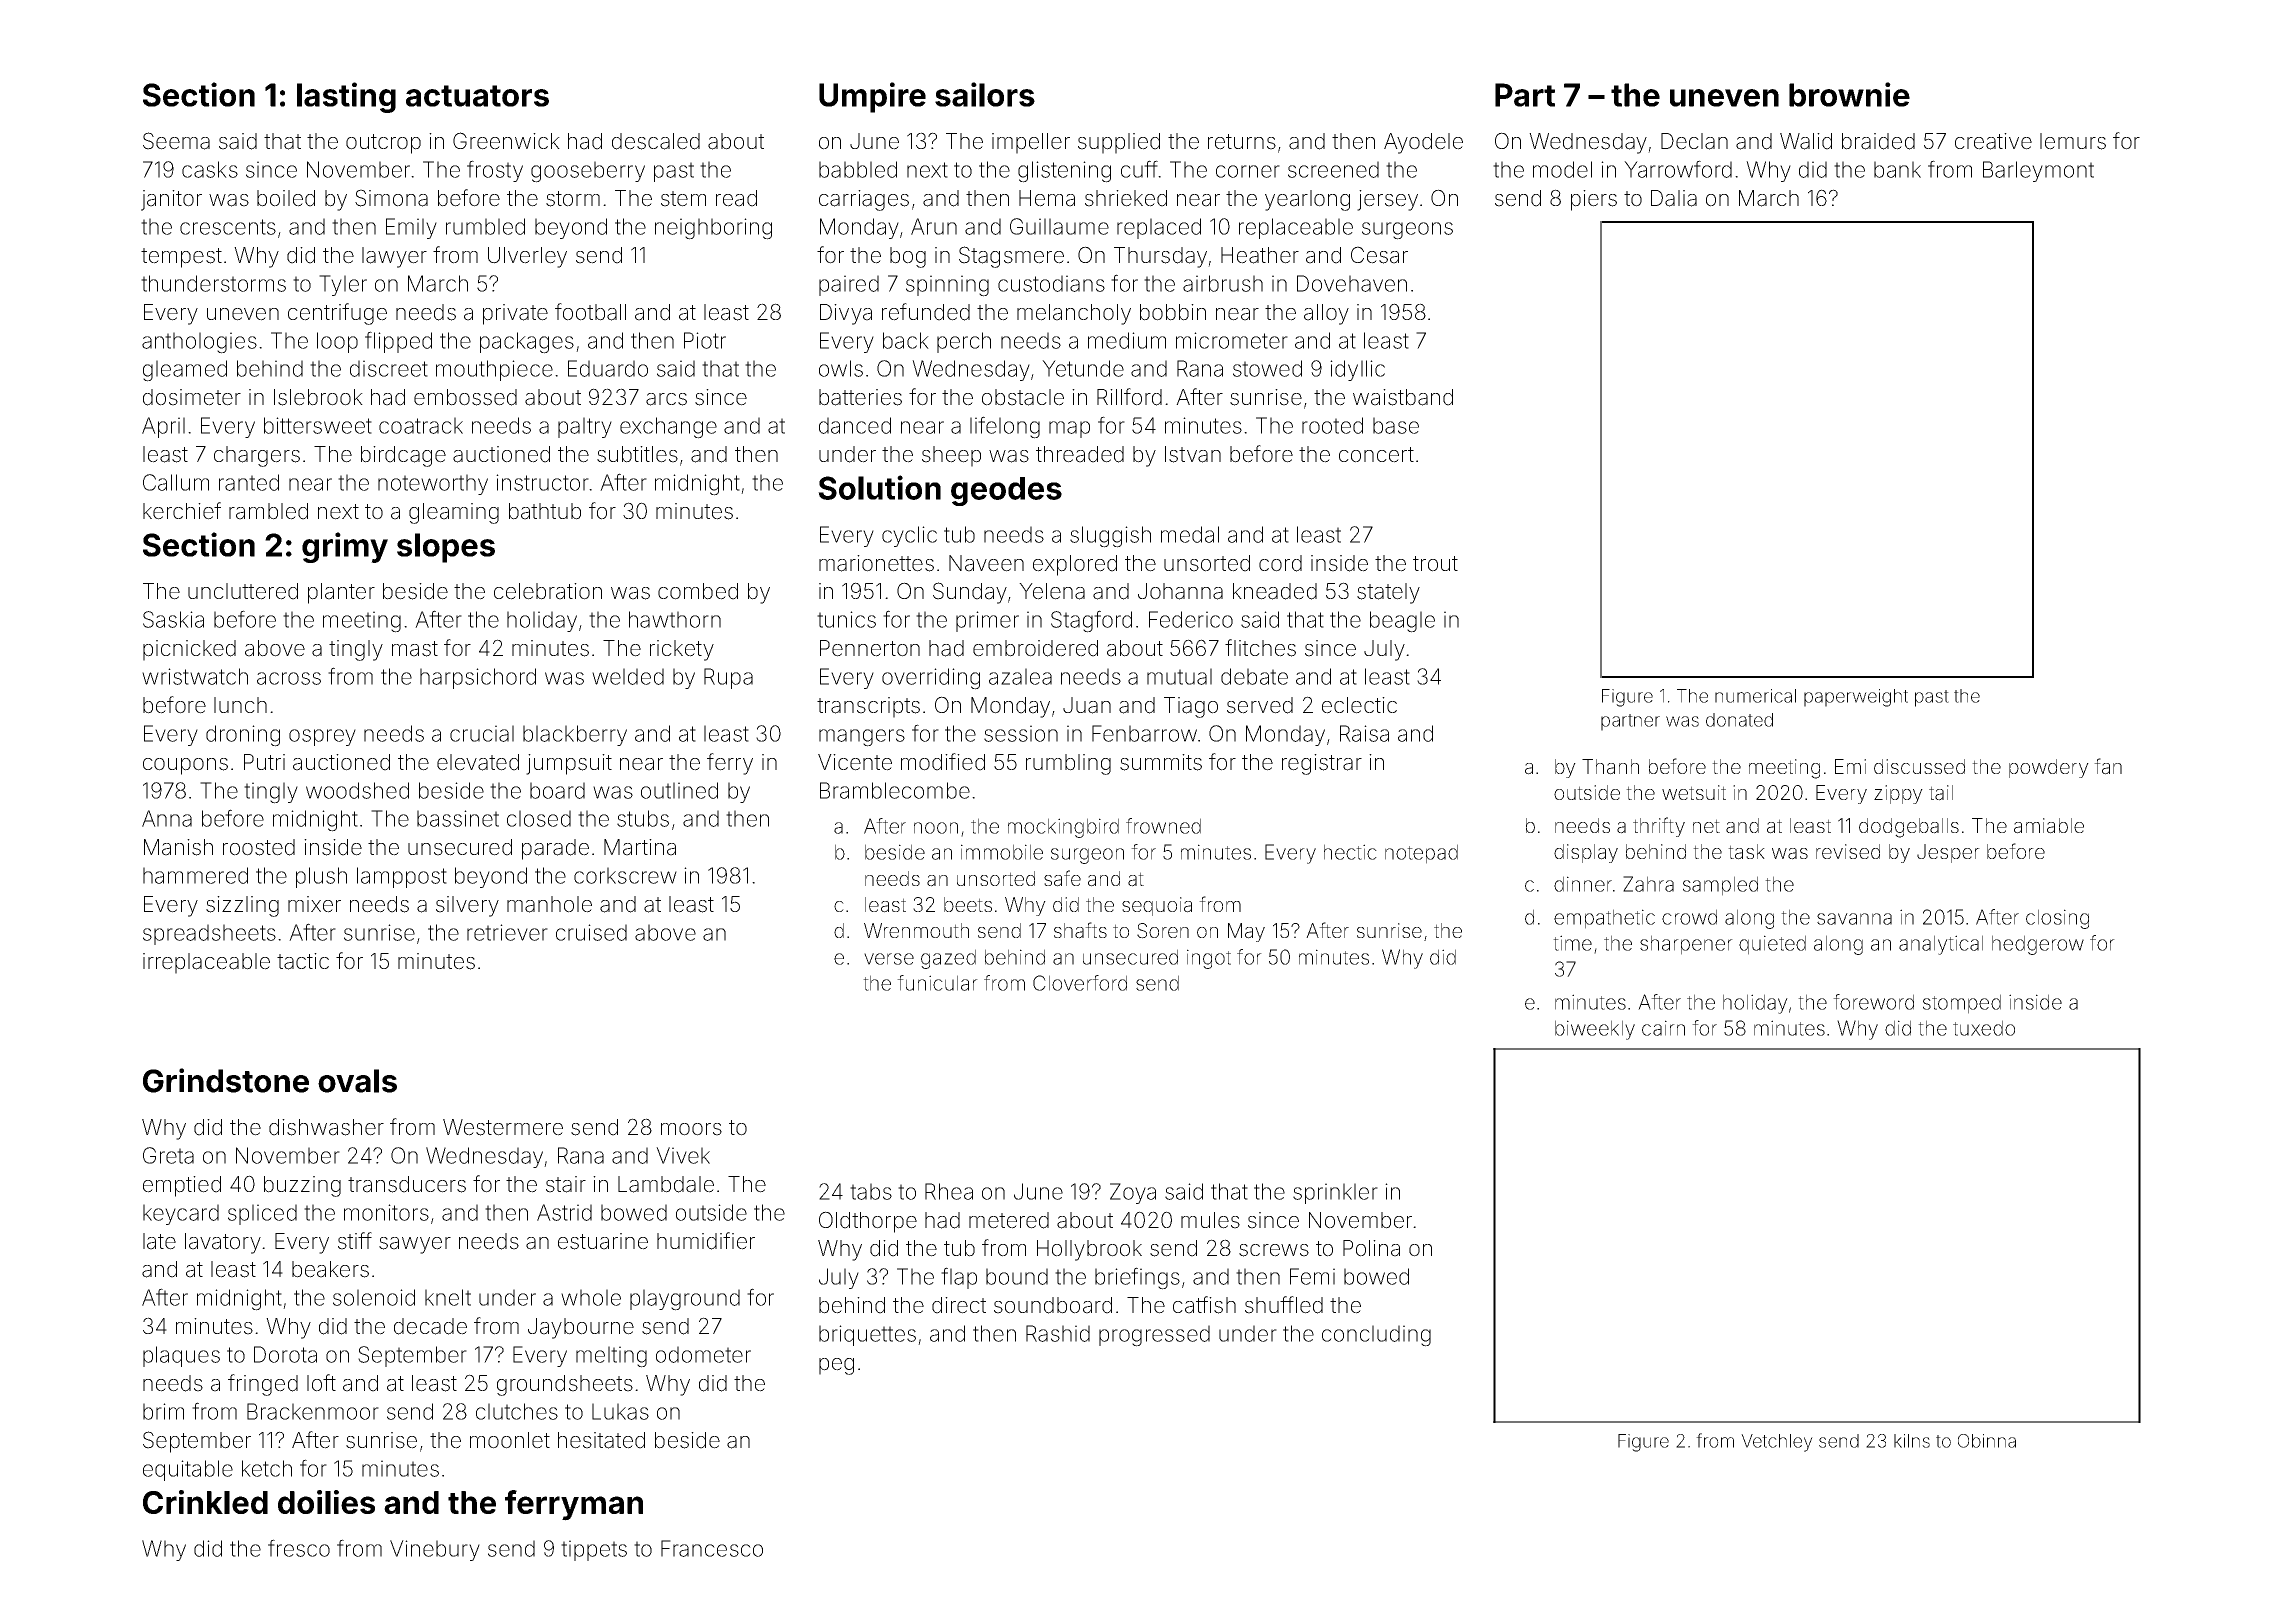  What do you see at coordinates (1987, 1441) in the document?
I see `Obinna` at bounding box center [1987, 1441].
